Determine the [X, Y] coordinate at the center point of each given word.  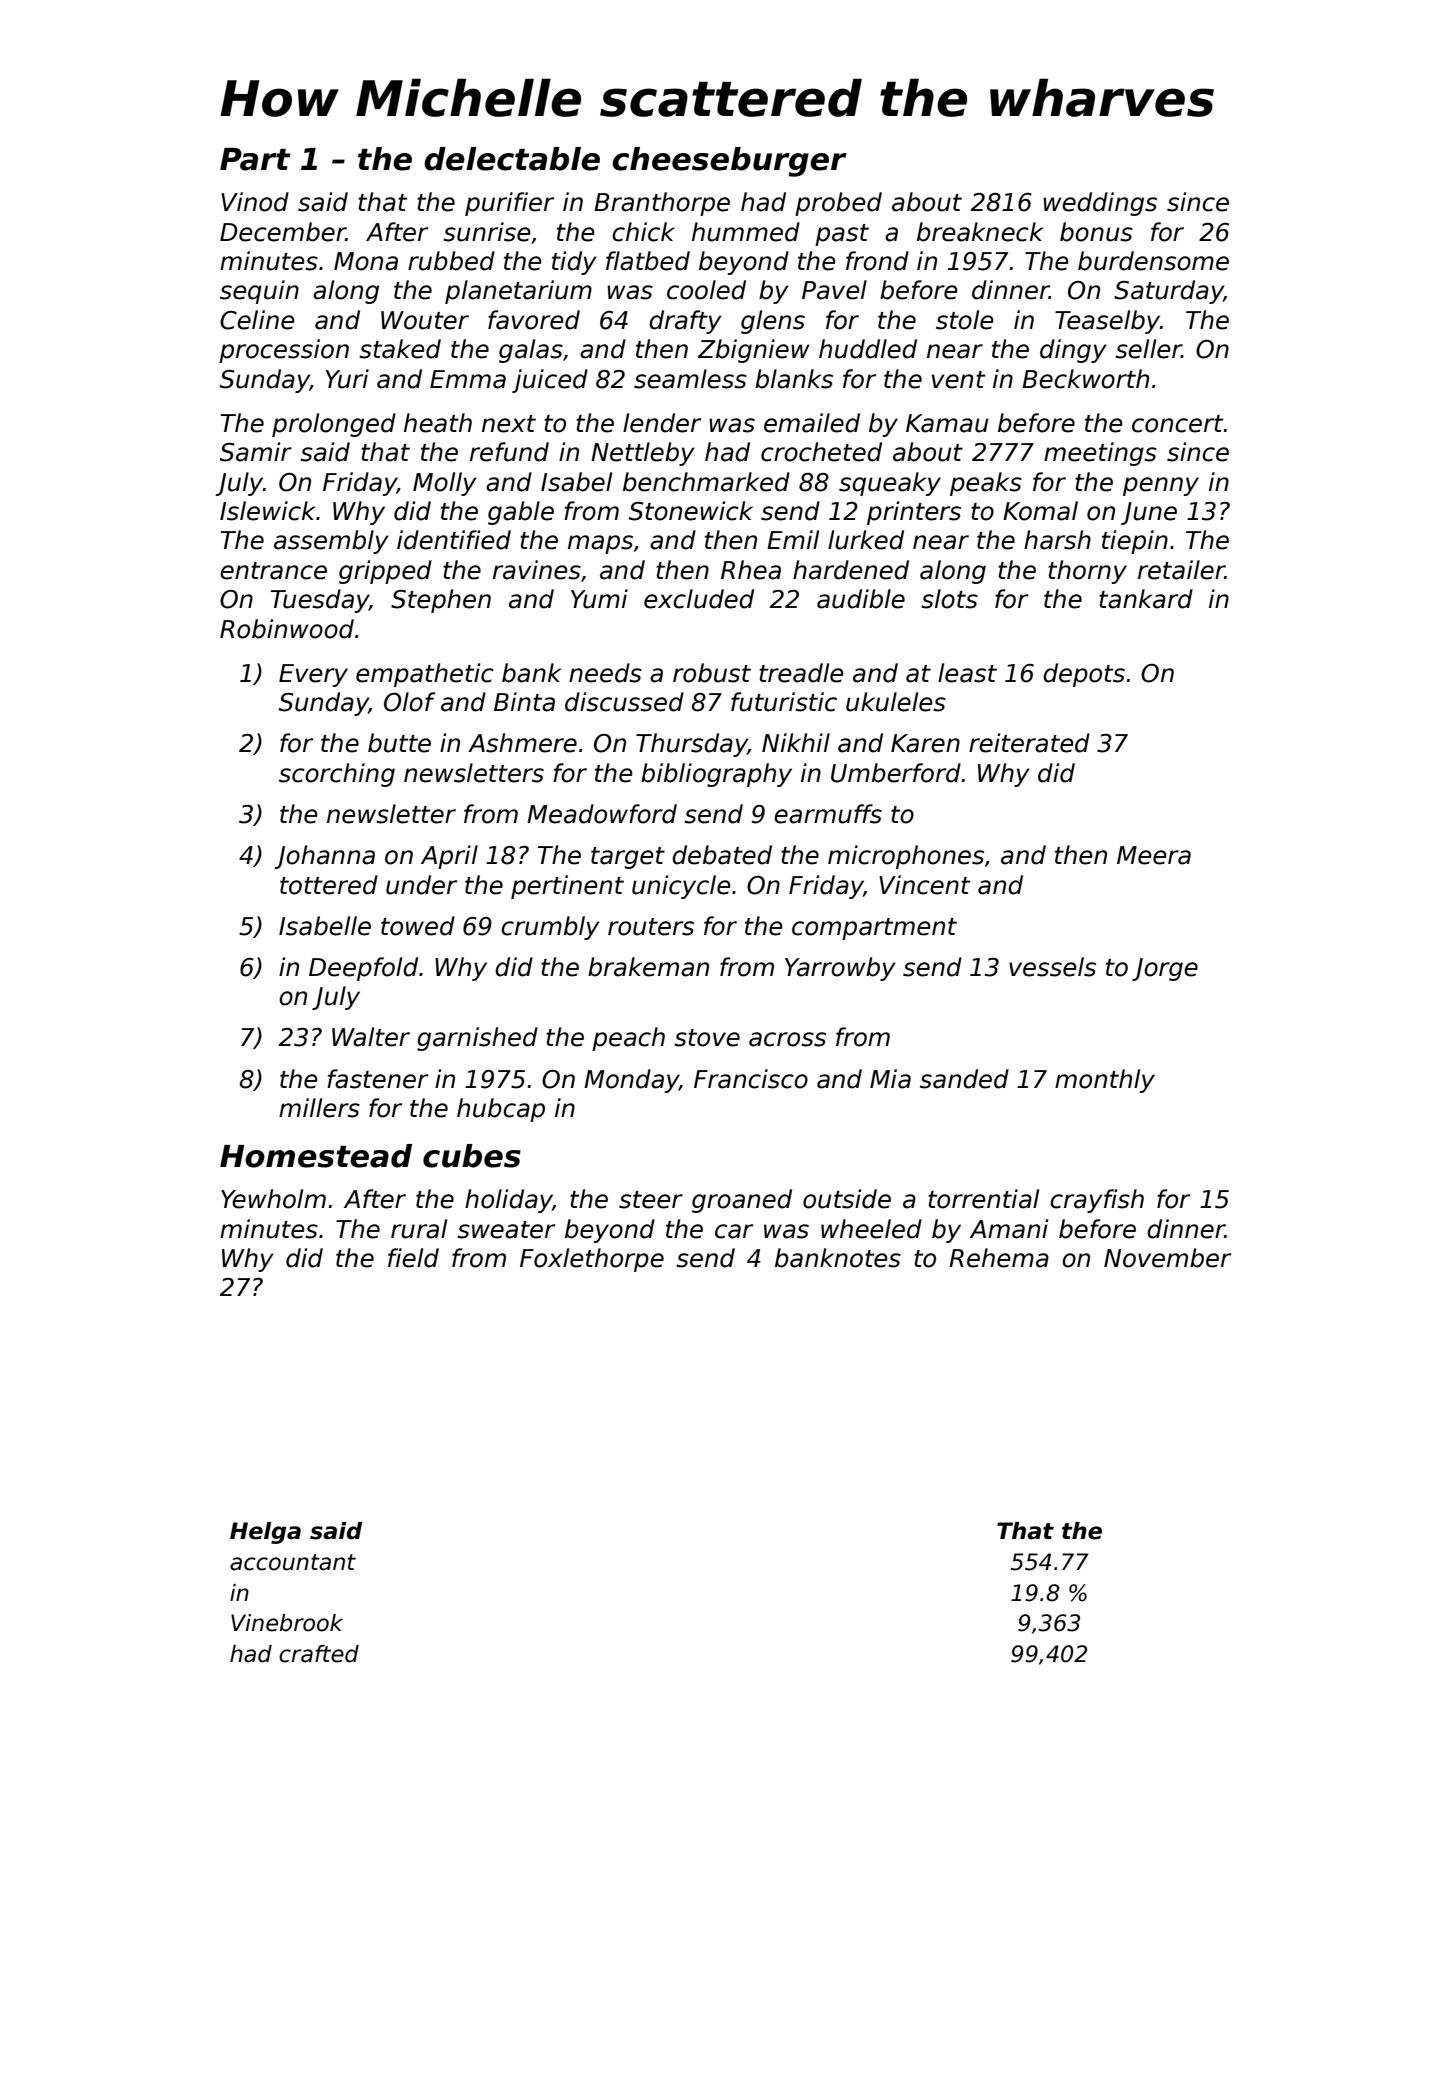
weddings [1100, 204]
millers [319, 1108]
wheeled [871, 1229]
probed [838, 204]
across [787, 1039]
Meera [1154, 855]
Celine [257, 320]
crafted [319, 1654]
